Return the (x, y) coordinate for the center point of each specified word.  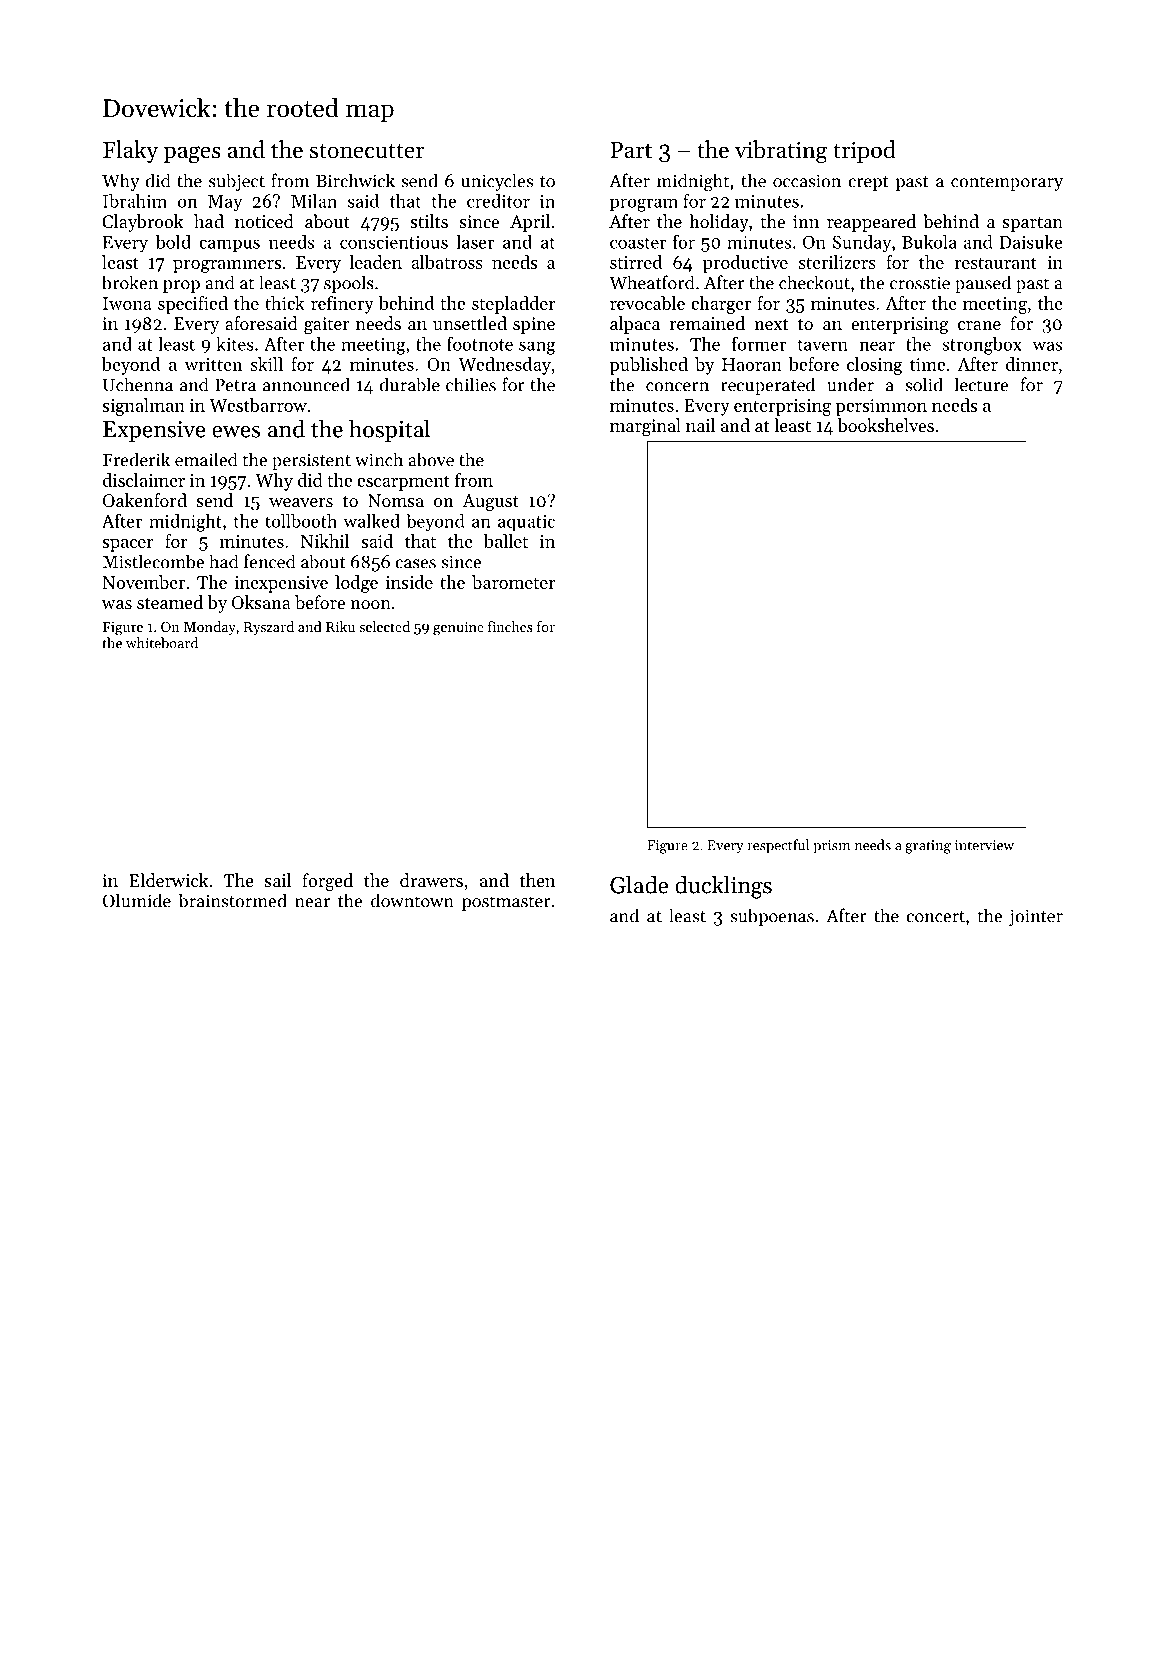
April (530, 223)
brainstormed (232, 900)
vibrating (781, 152)
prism (831, 847)
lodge (356, 584)
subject (237, 182)
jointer (1036, 917)
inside (409, 582)
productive (745, 264)
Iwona (127, 303)
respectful (778, 846)
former (759, 343)
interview (984, 845)
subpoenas (772, 917)
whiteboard (162, 643)
